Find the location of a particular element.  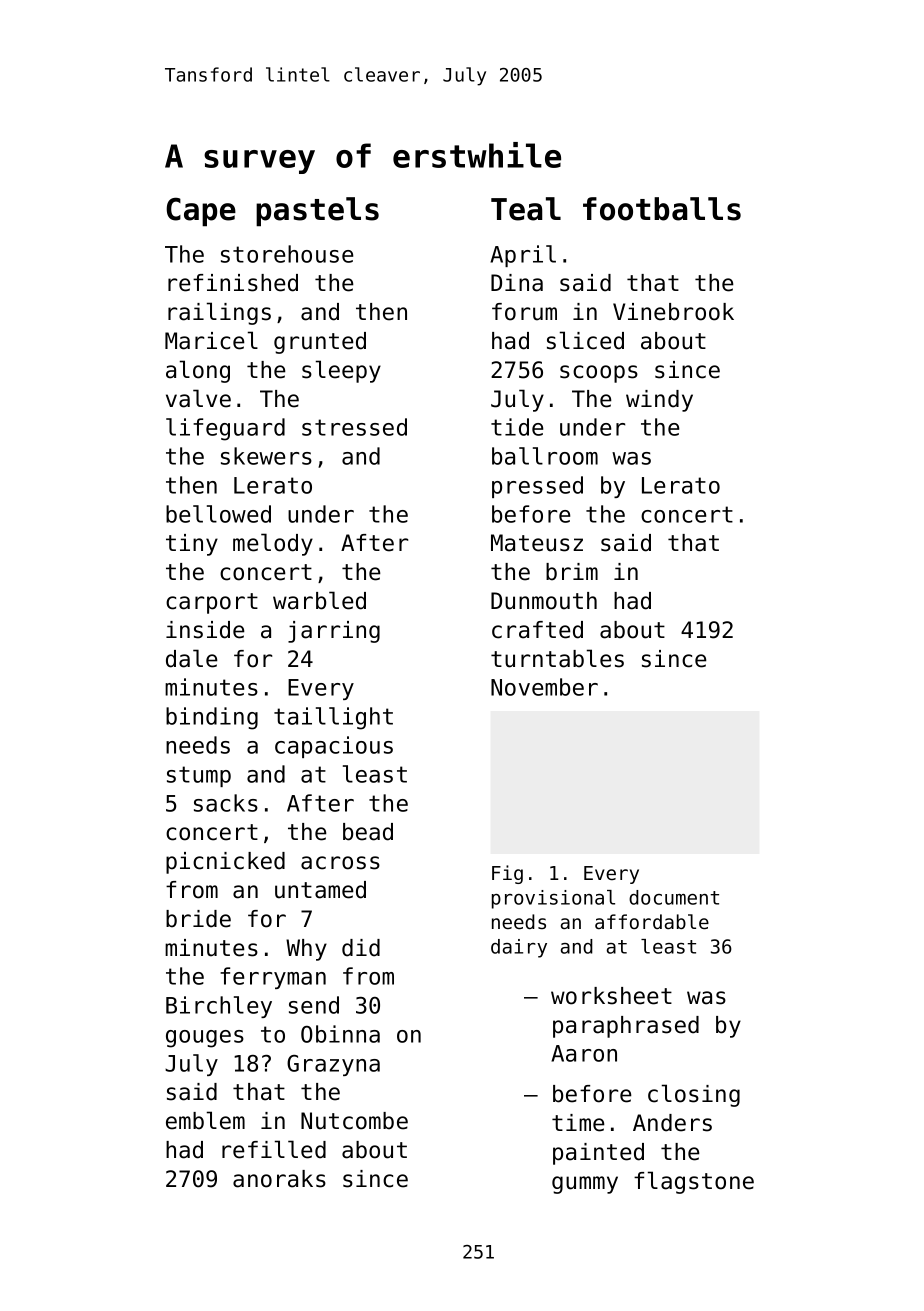

ferryman is located at coordinates (273, 978).
